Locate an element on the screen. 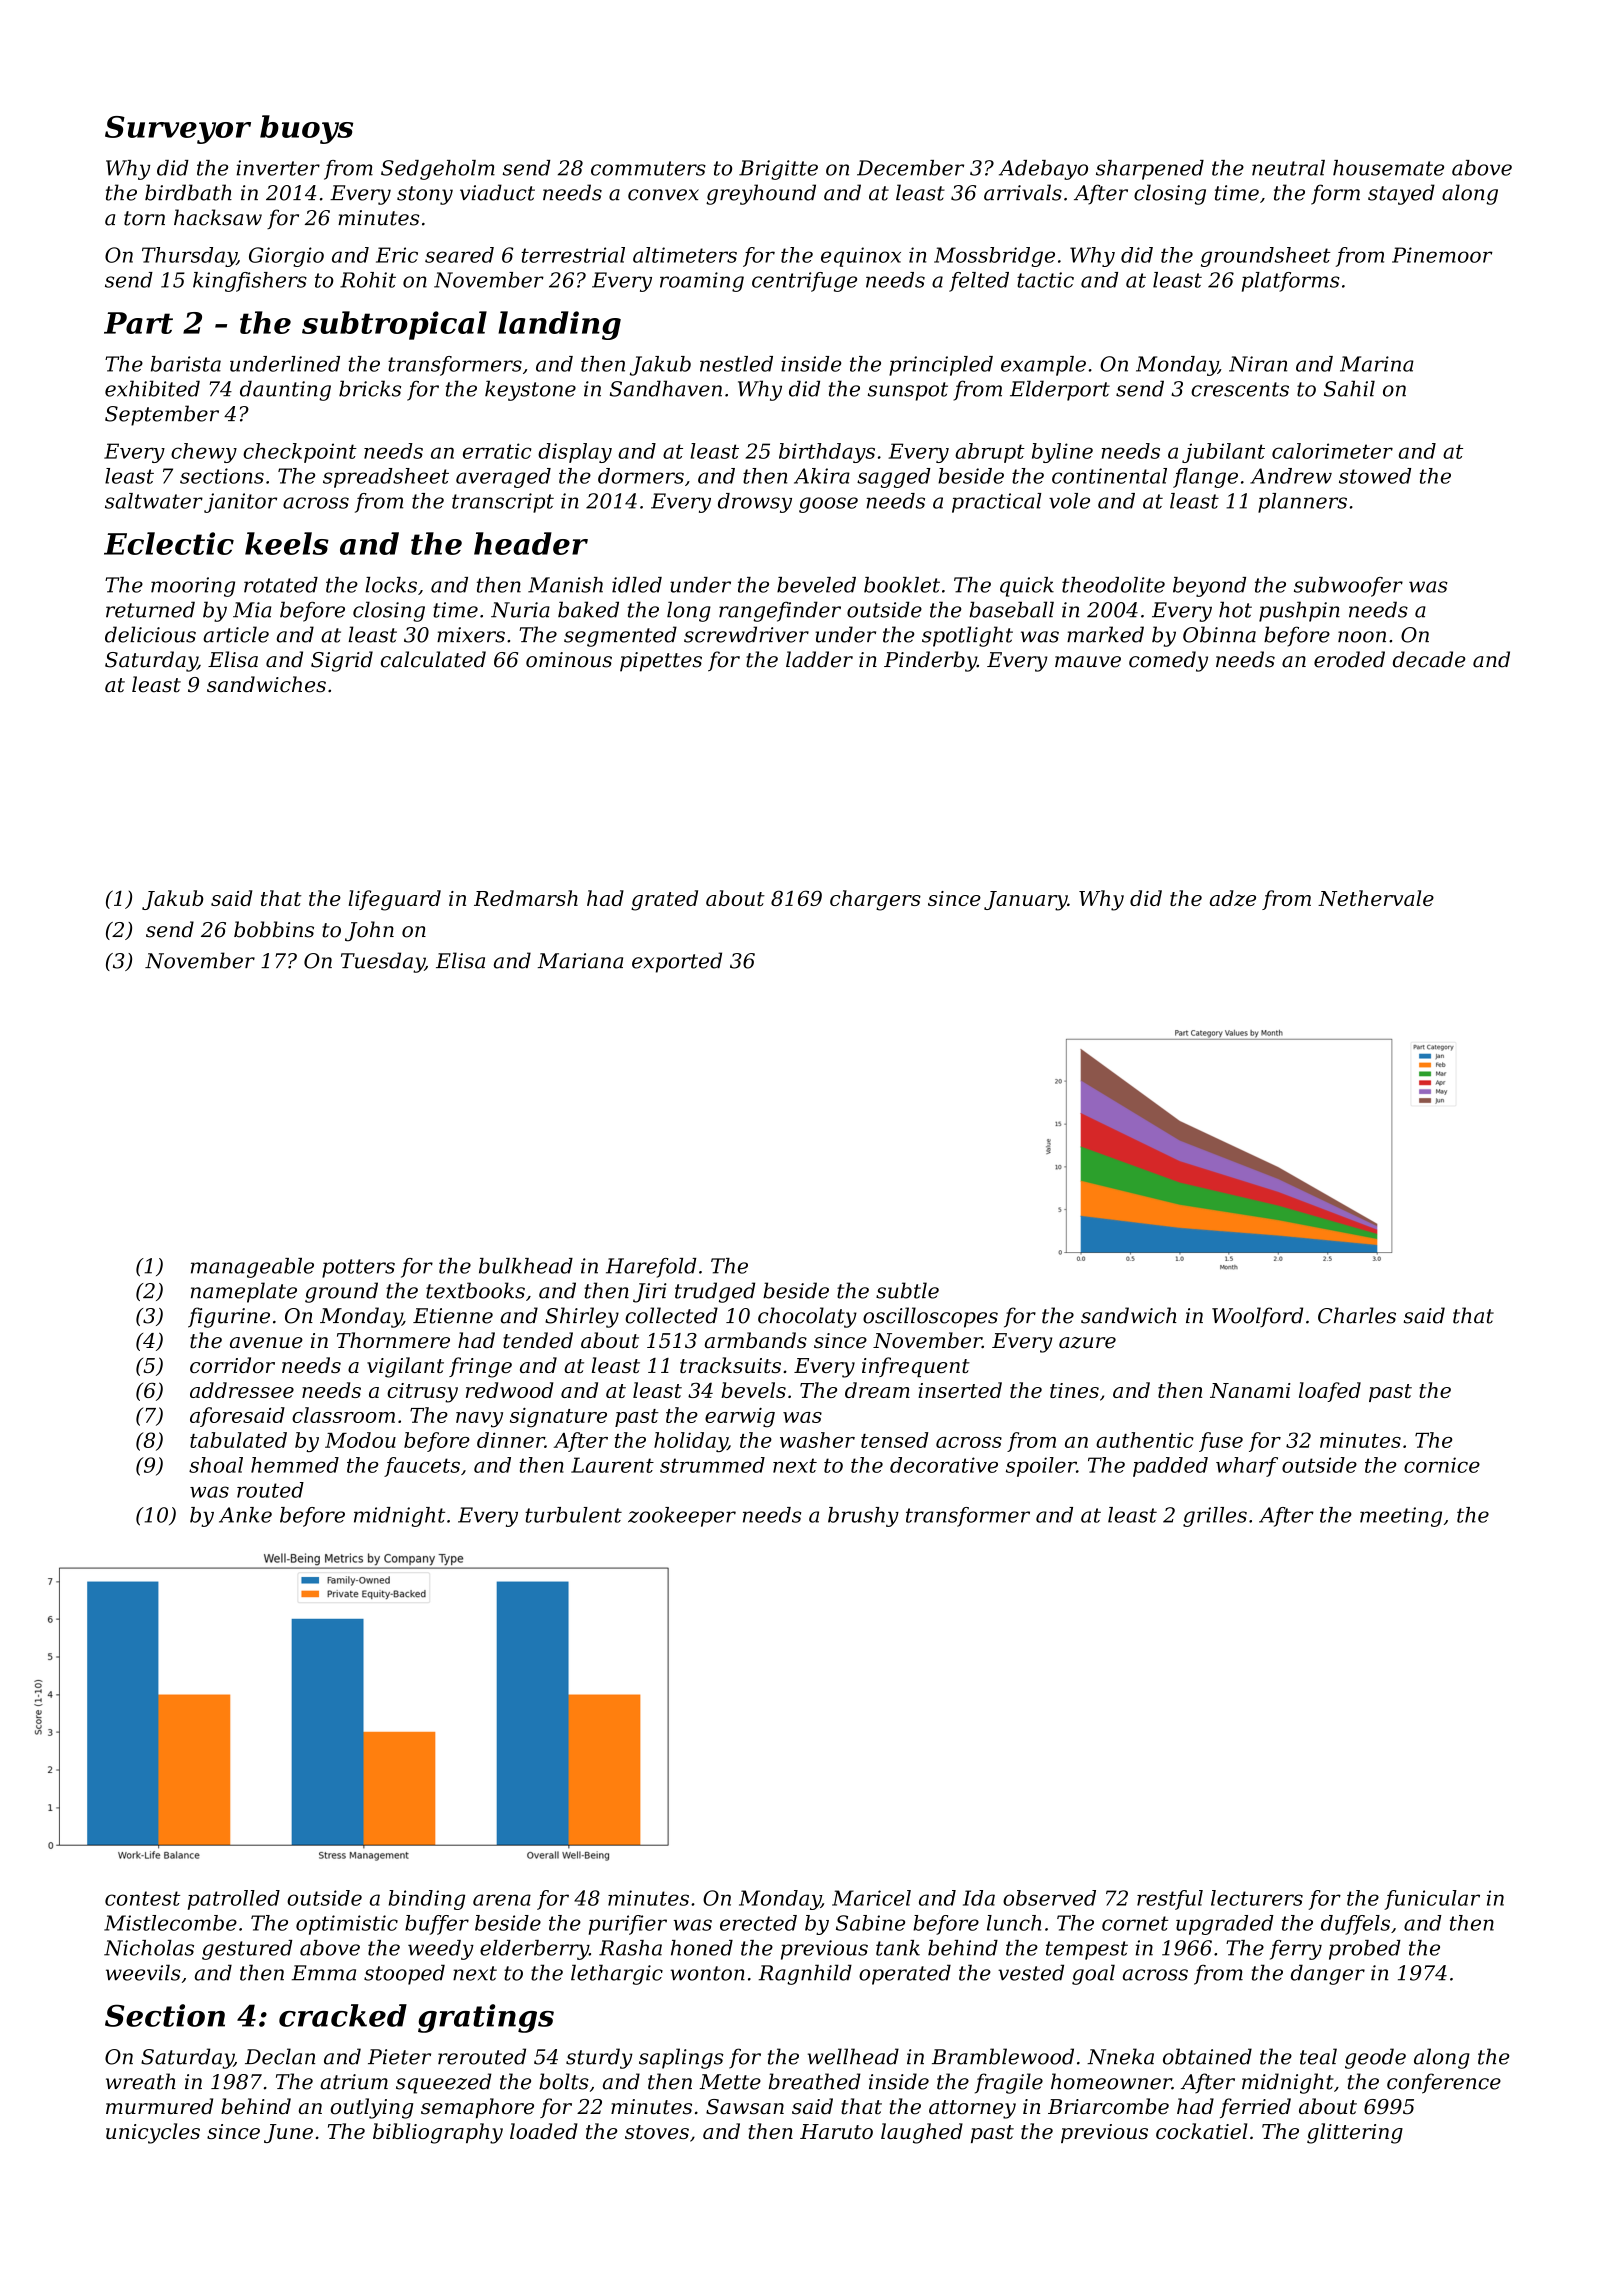  laughed is located at coordinates (922, 2133).
